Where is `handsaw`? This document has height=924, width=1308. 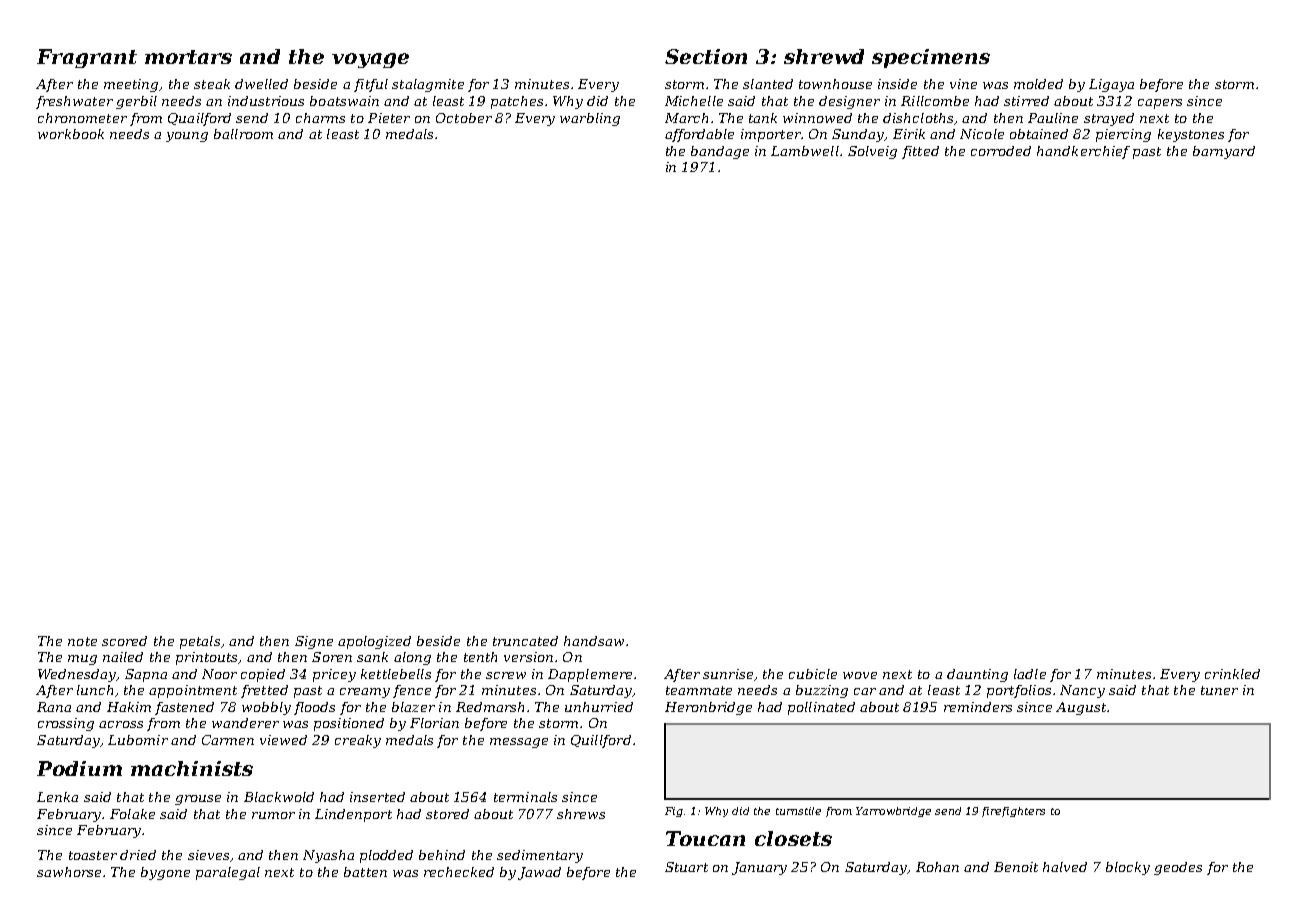 handsaw is located at coordinates (594, 641).
